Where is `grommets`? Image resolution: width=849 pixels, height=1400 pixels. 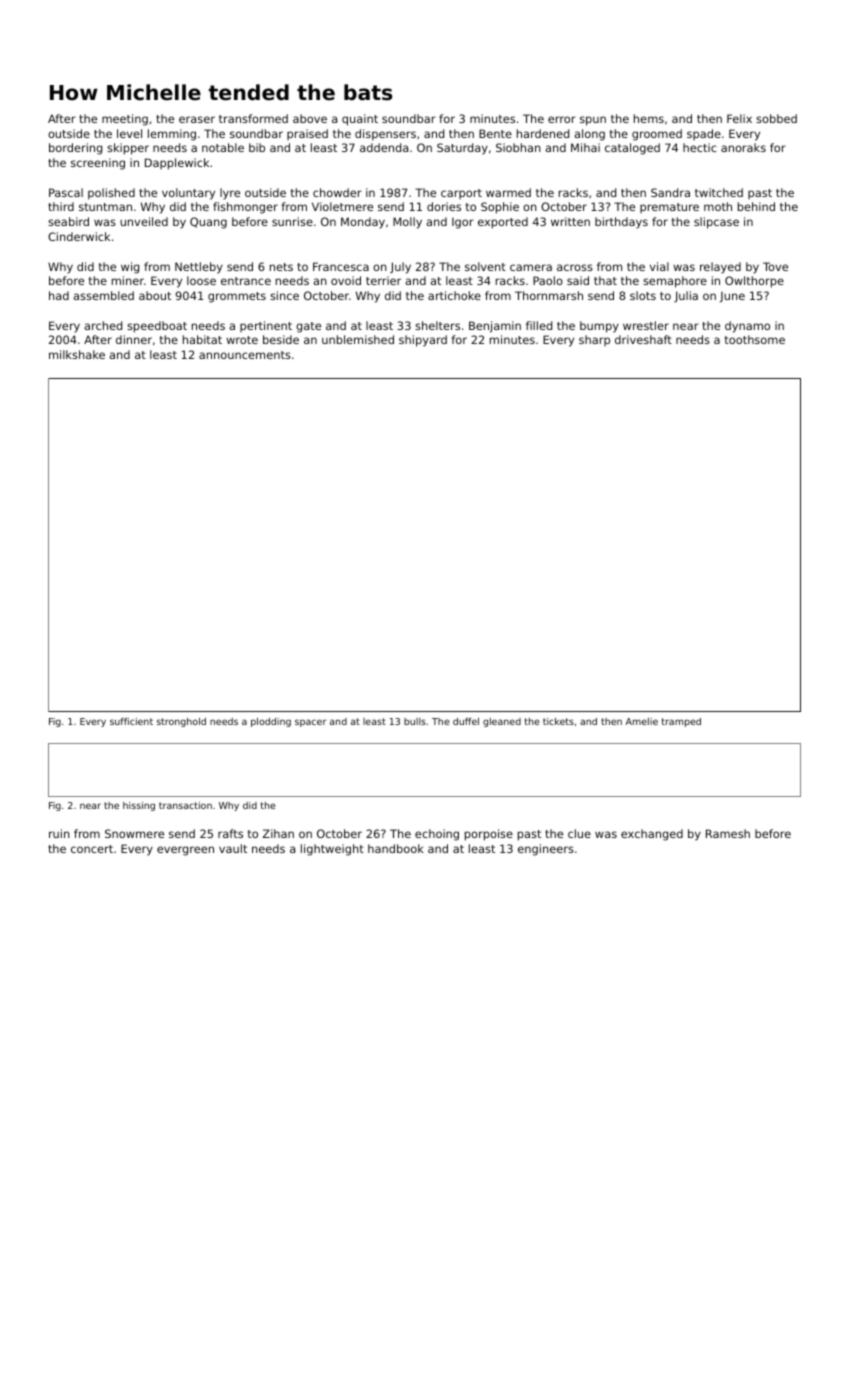
grommets is located at coordinates (237, 297).
